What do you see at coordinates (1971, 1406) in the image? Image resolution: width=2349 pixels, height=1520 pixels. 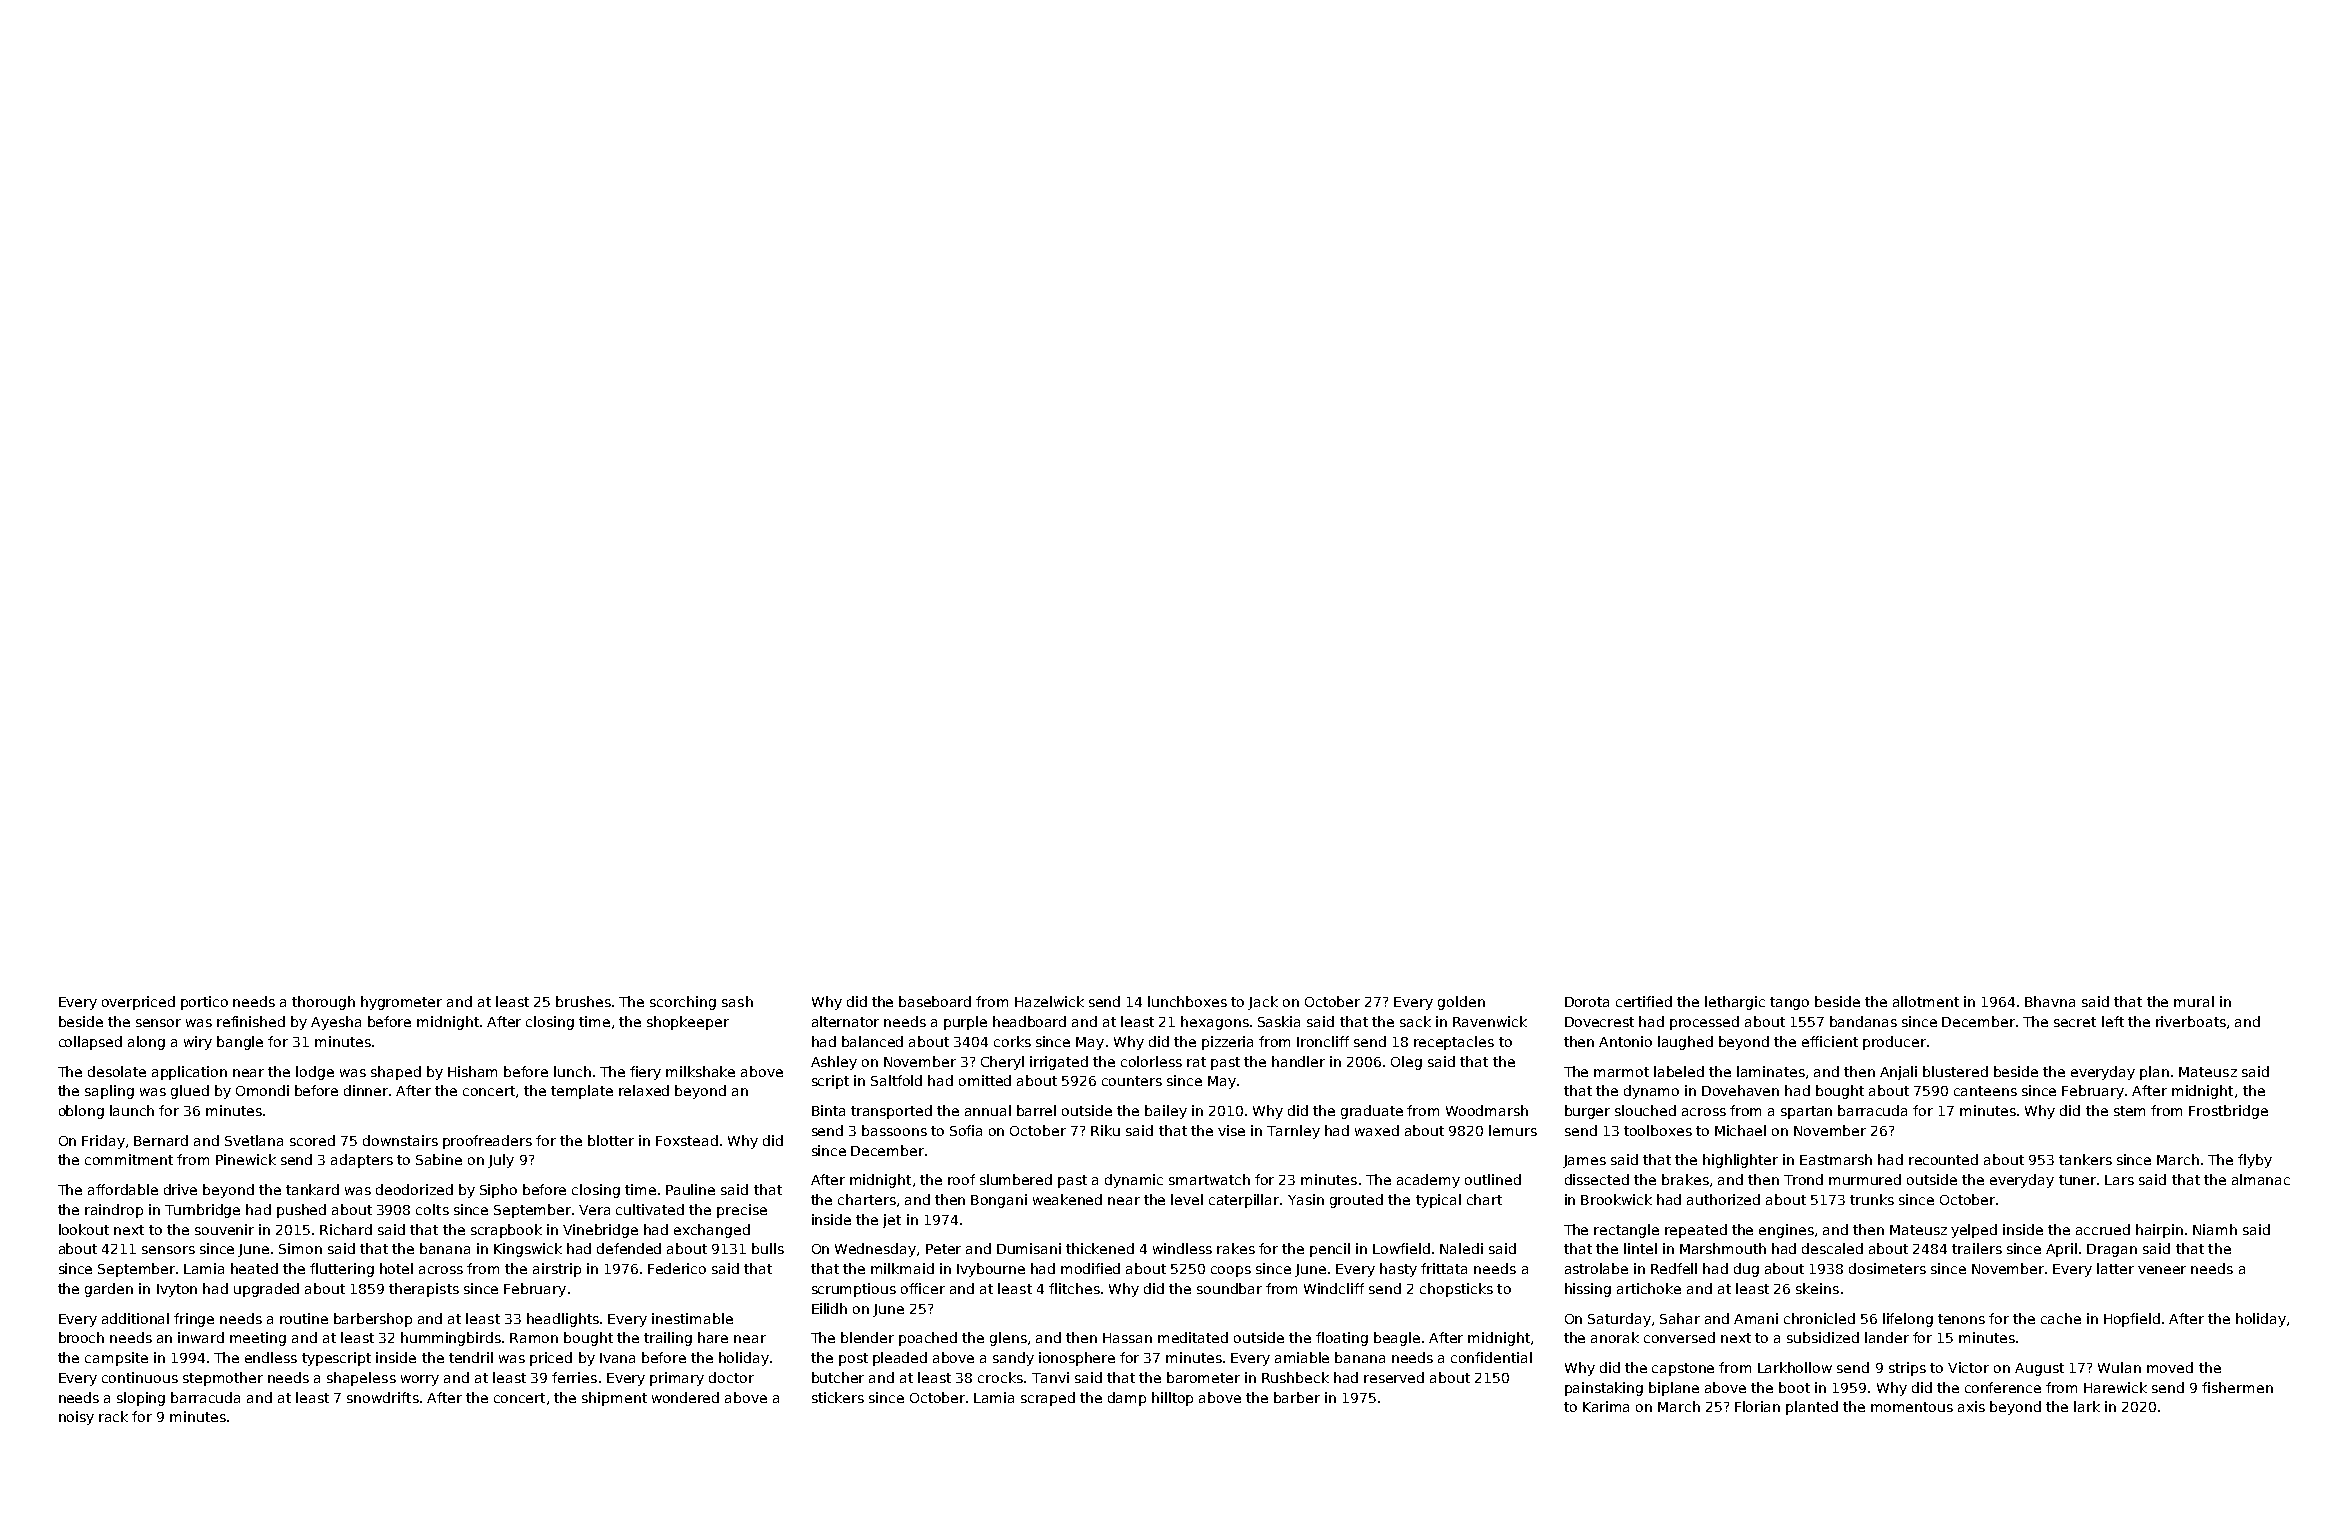 I see `axis` at bounding box center [1971, 1406].
